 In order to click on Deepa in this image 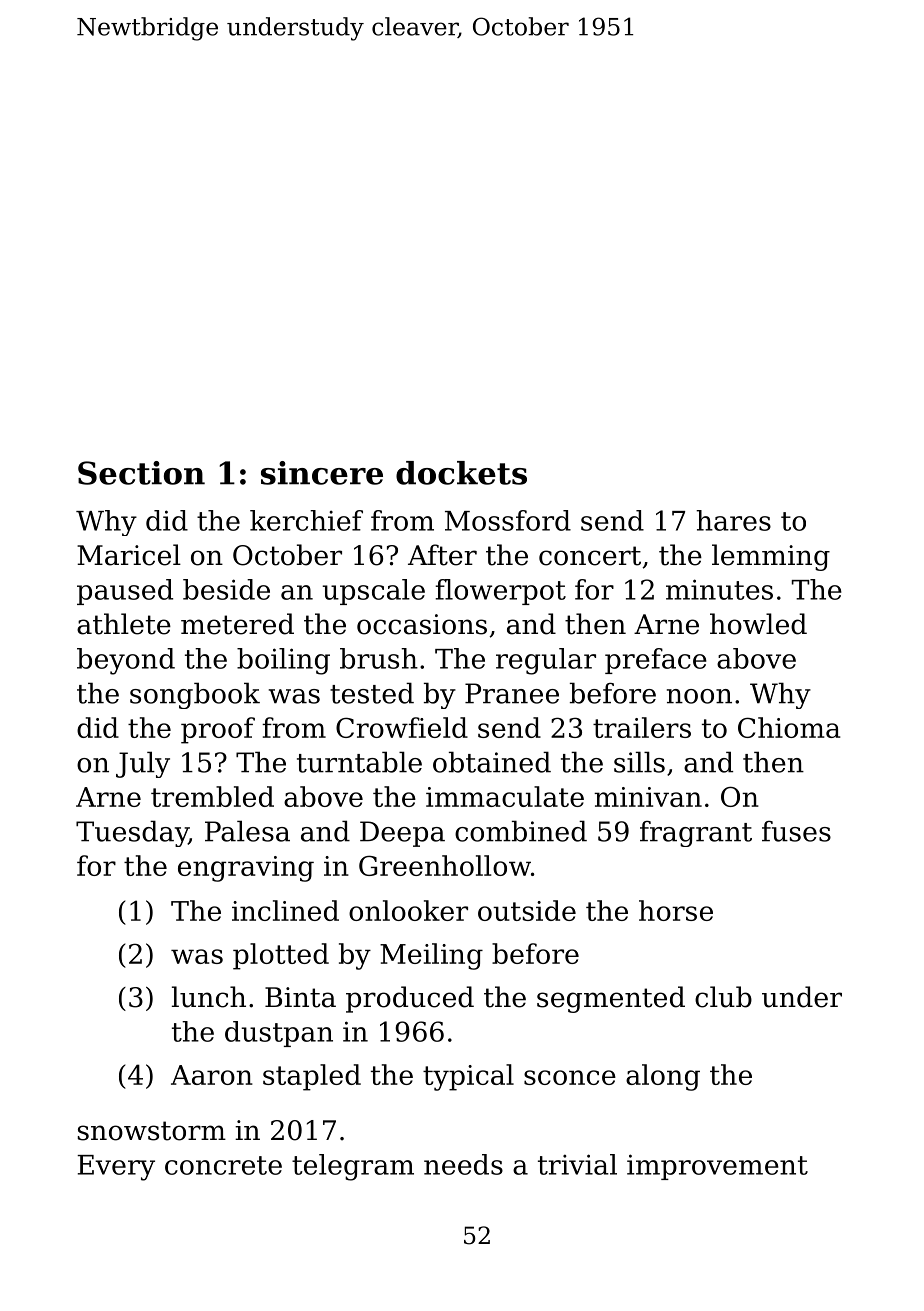, I will do `click(402, 834)`.
